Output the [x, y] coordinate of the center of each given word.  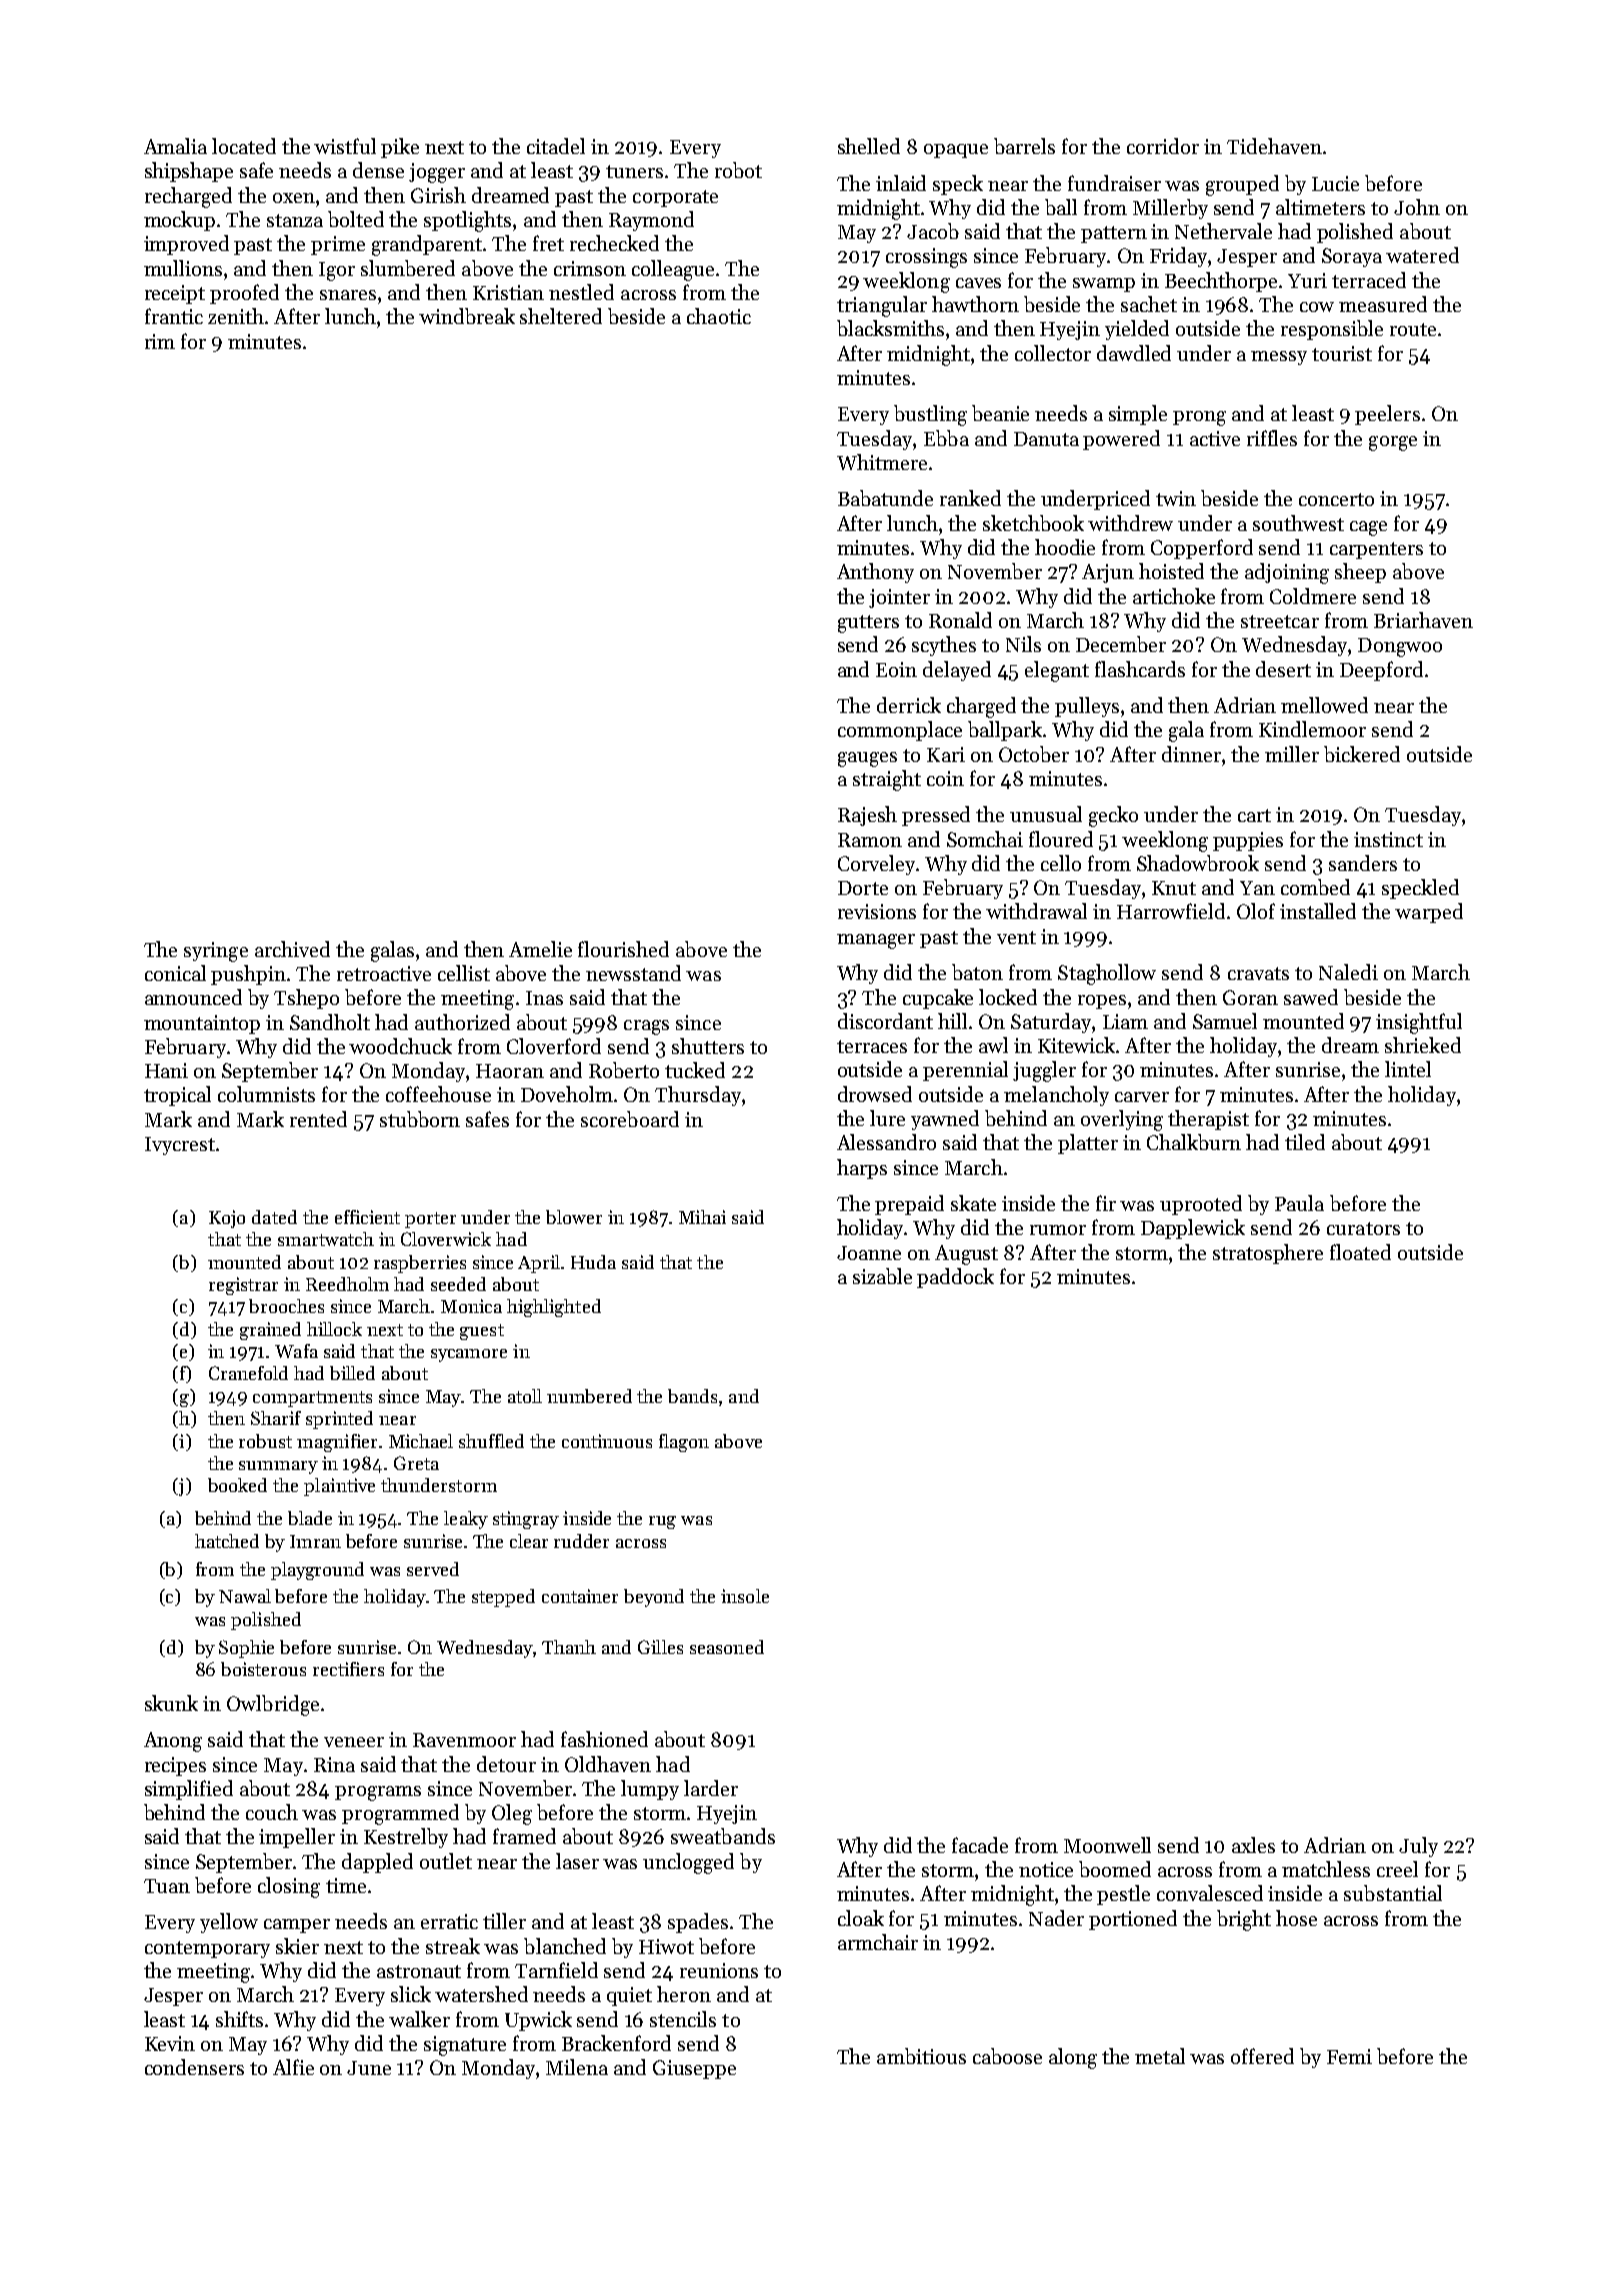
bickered [1362, 754]
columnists [266, 1094]
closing [289, 1887]
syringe [216, 952]
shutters [708, 1046]
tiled [1305, 1142]
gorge [1393, 443]
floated [1360, 1252]
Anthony [875, 573]
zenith [236, 316]
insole [745, 1596]
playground [317, 1571]
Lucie [1335, 183]
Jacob [933, 231]
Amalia [175, 146]
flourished [623, 949]
